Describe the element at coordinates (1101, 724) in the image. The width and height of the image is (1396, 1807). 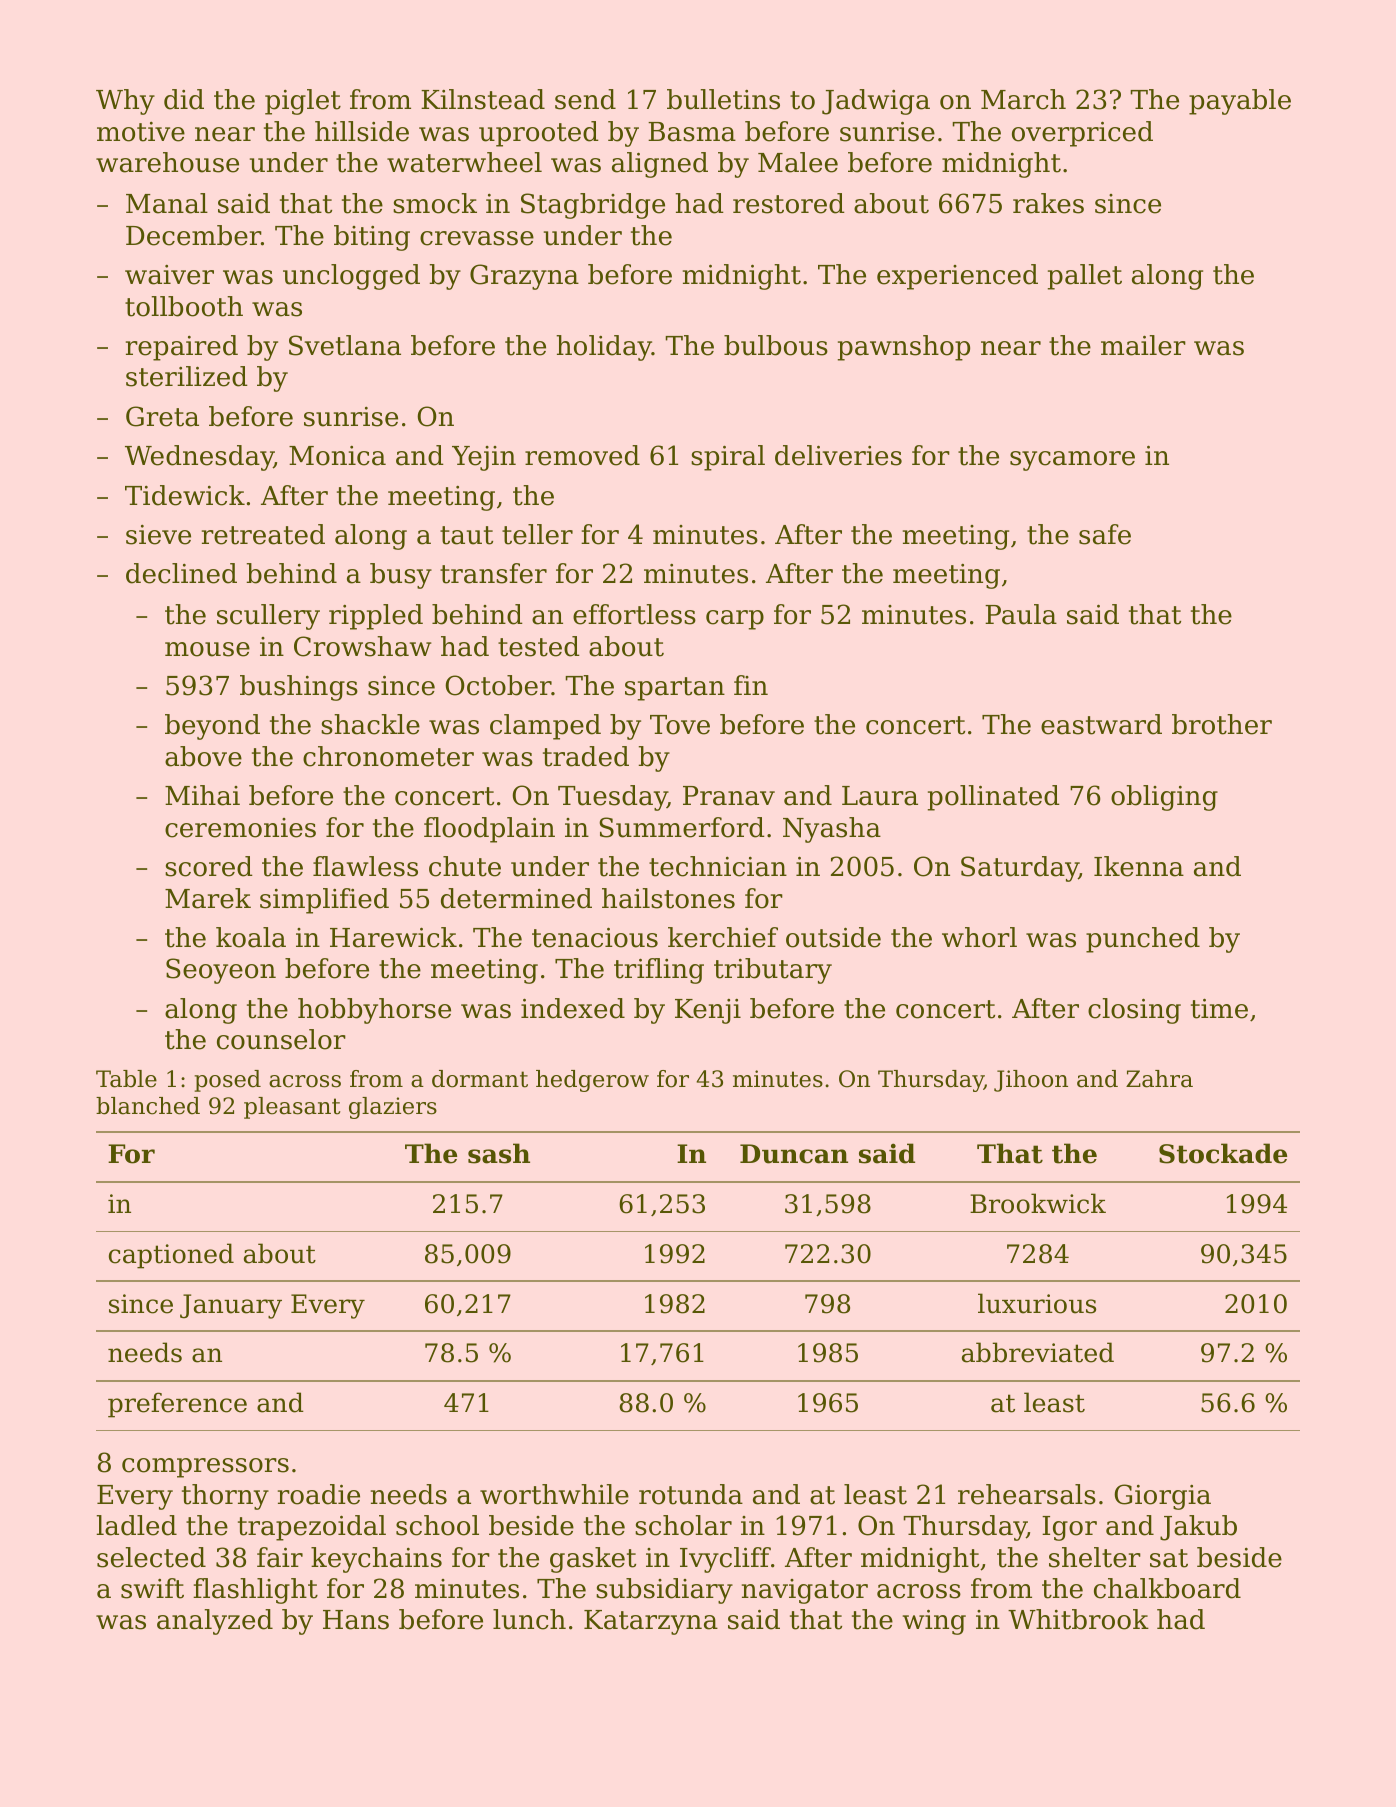
I see `eastward` at that location.
